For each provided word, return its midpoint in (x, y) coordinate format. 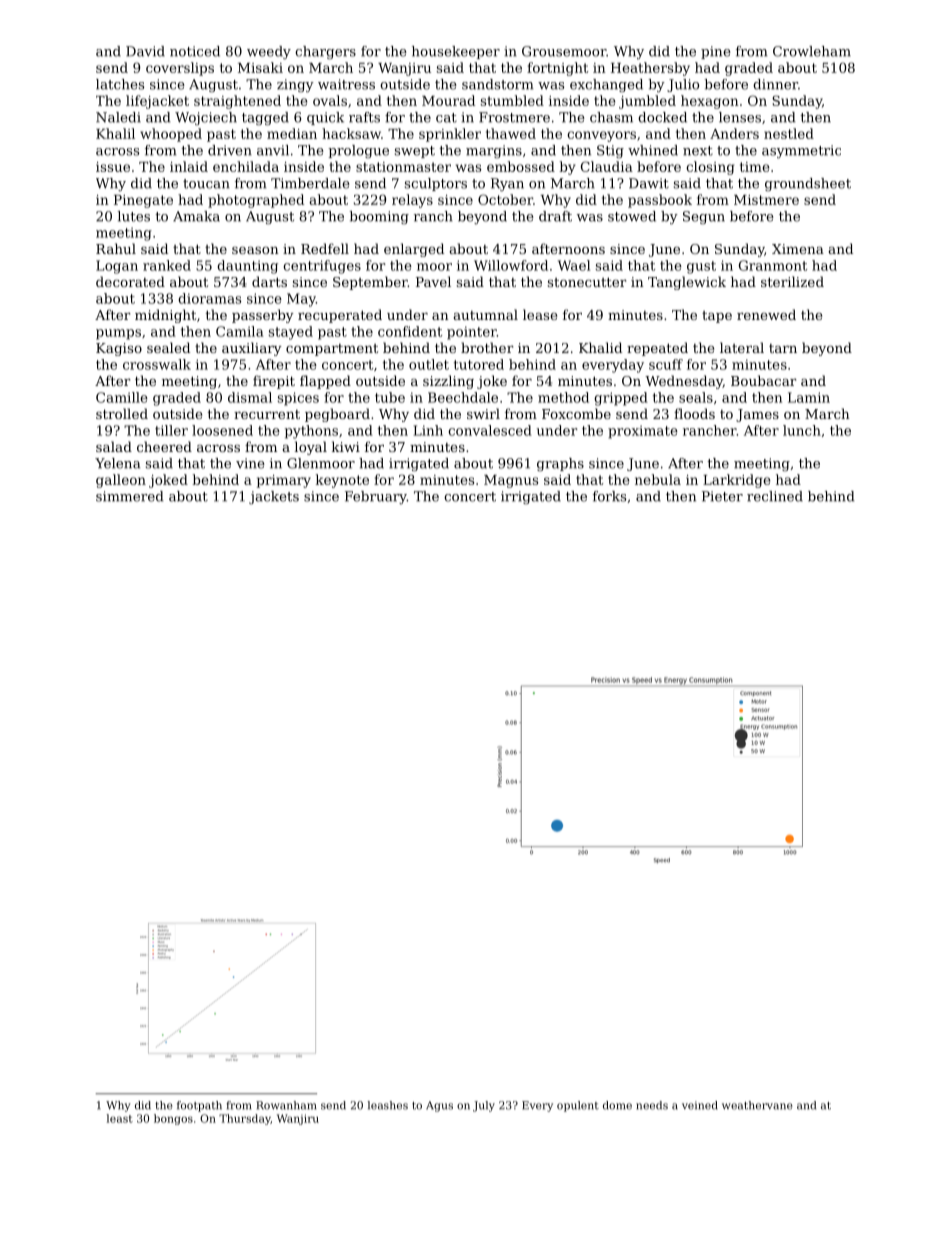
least (119, 1118)
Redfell (325, 248)
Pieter (722, 496)
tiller (171, 430)
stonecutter (587, 282)
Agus (439, 1106)
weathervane (757, 1105)
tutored (479, 364)
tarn (783, 348)
